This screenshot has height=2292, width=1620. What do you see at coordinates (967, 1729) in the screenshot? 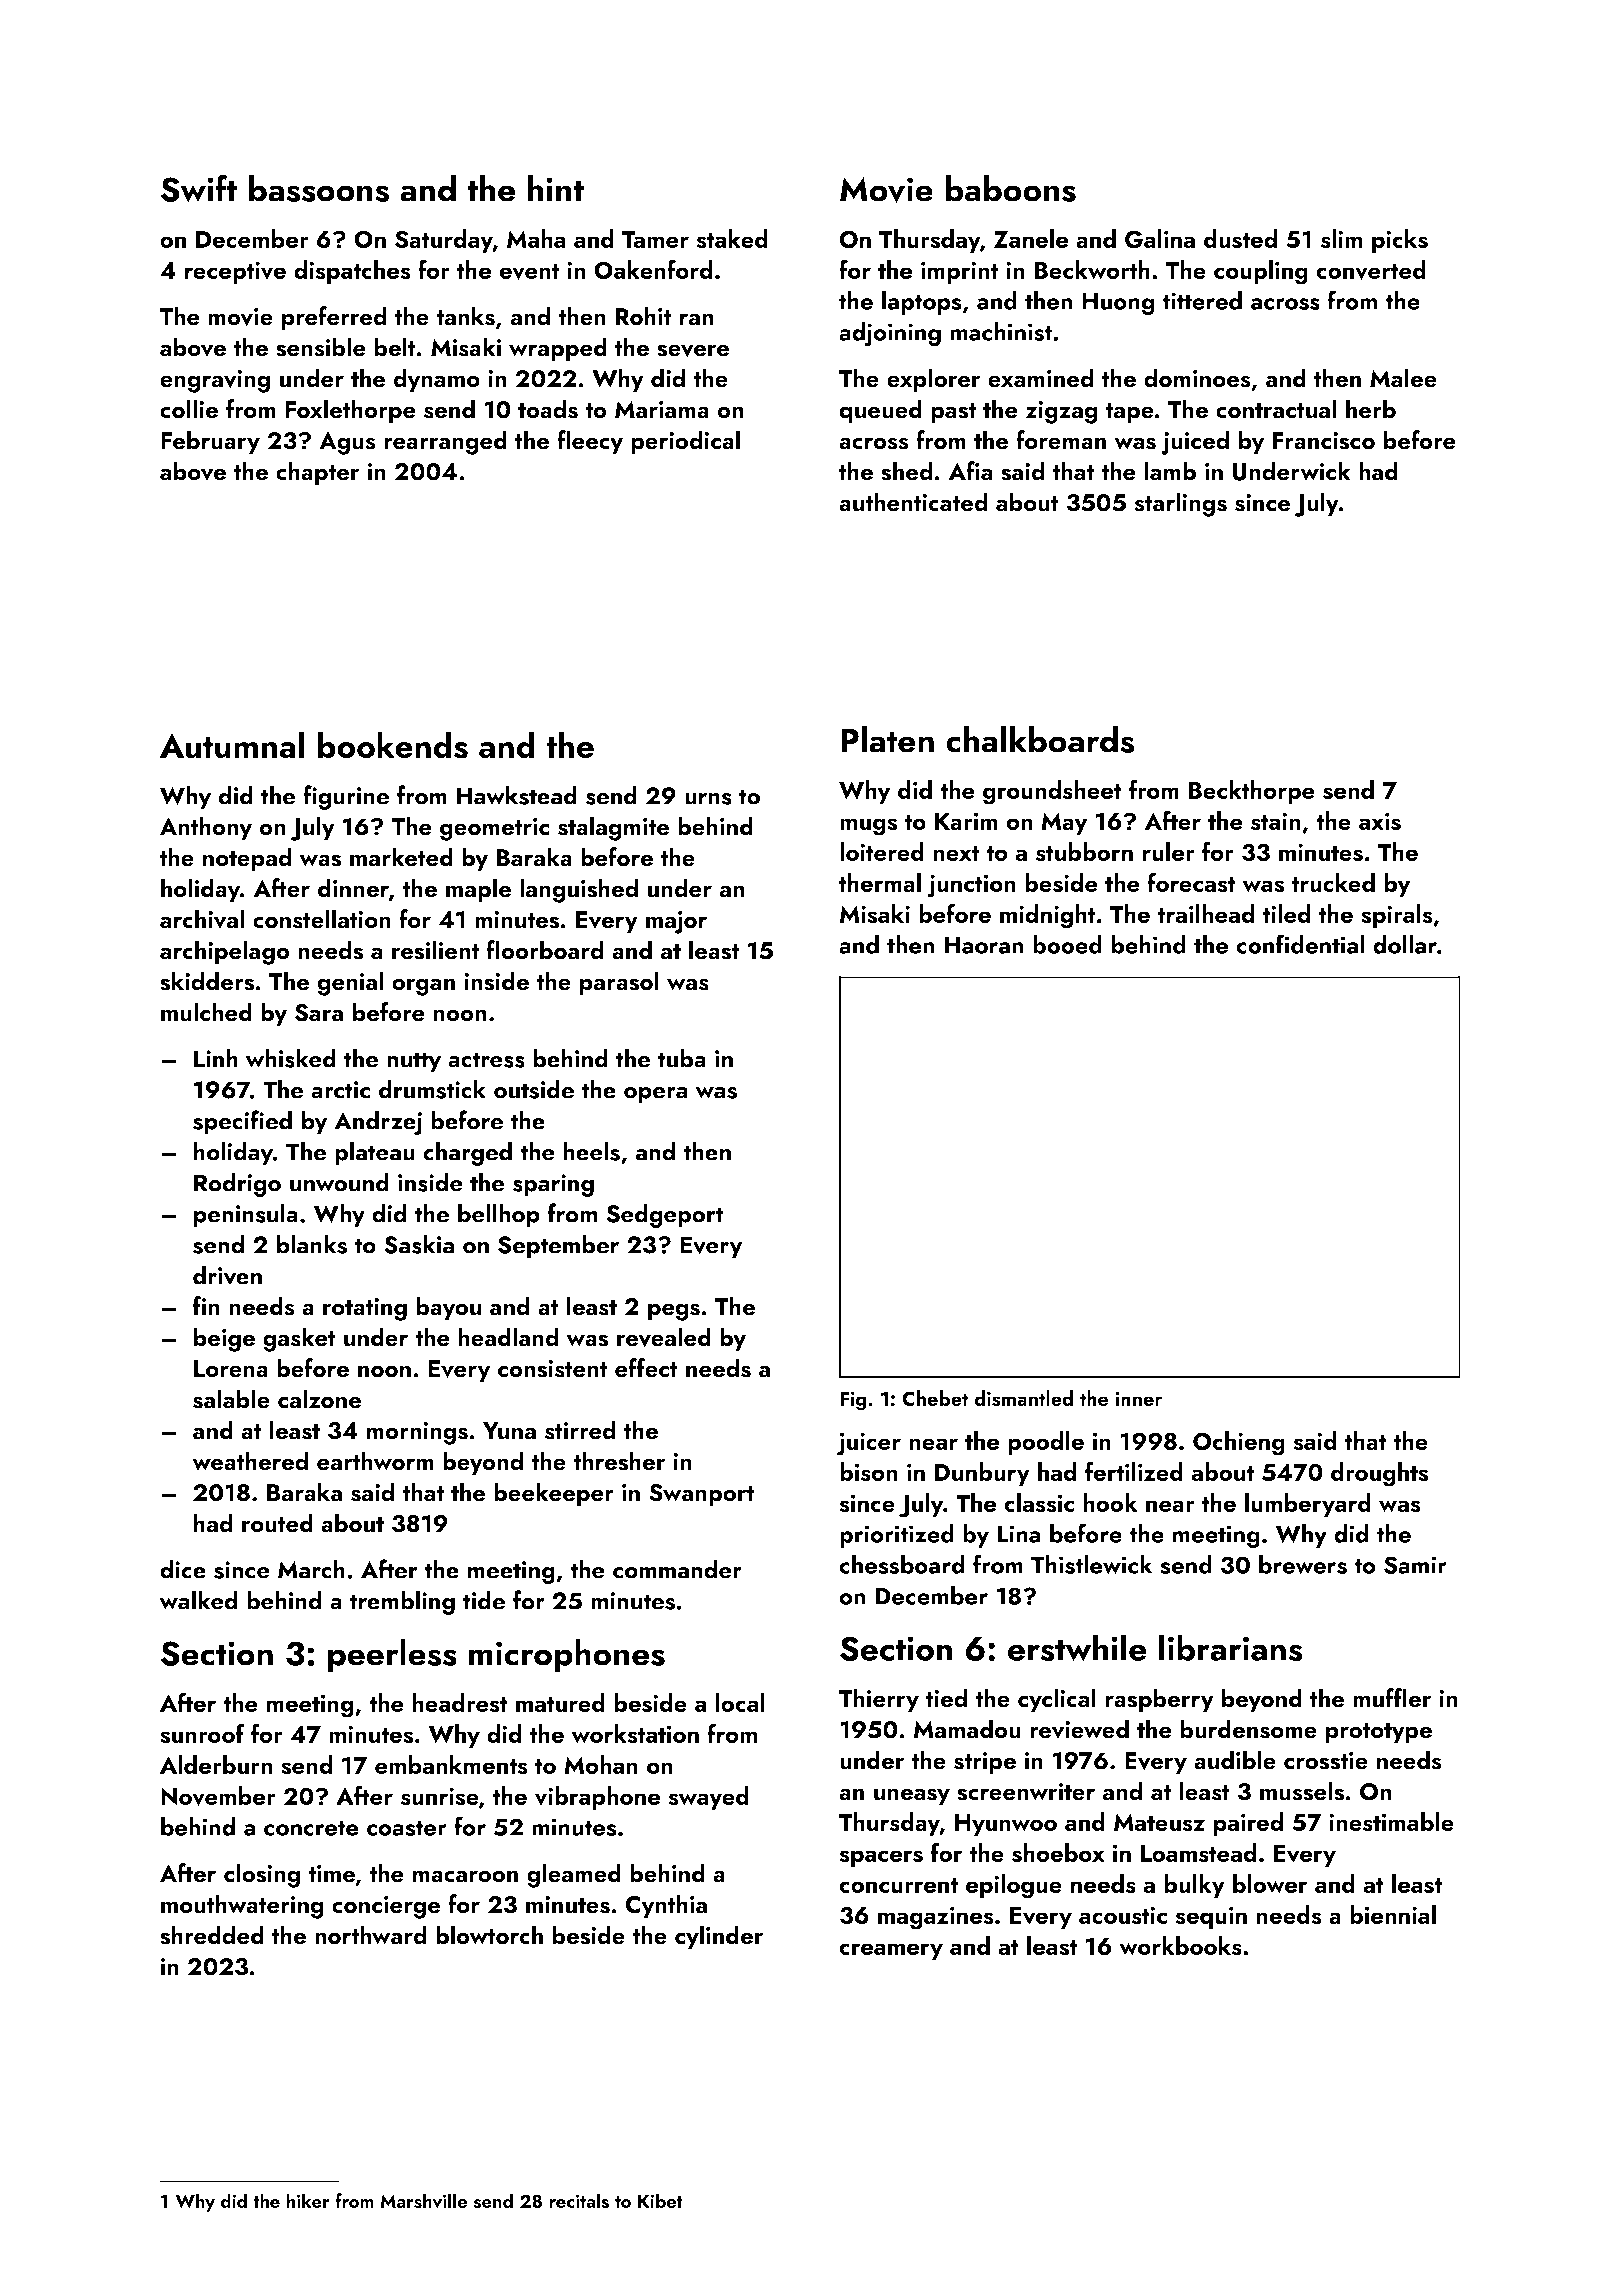
I see `Mamadou` at bounding box center [967, 1729].
